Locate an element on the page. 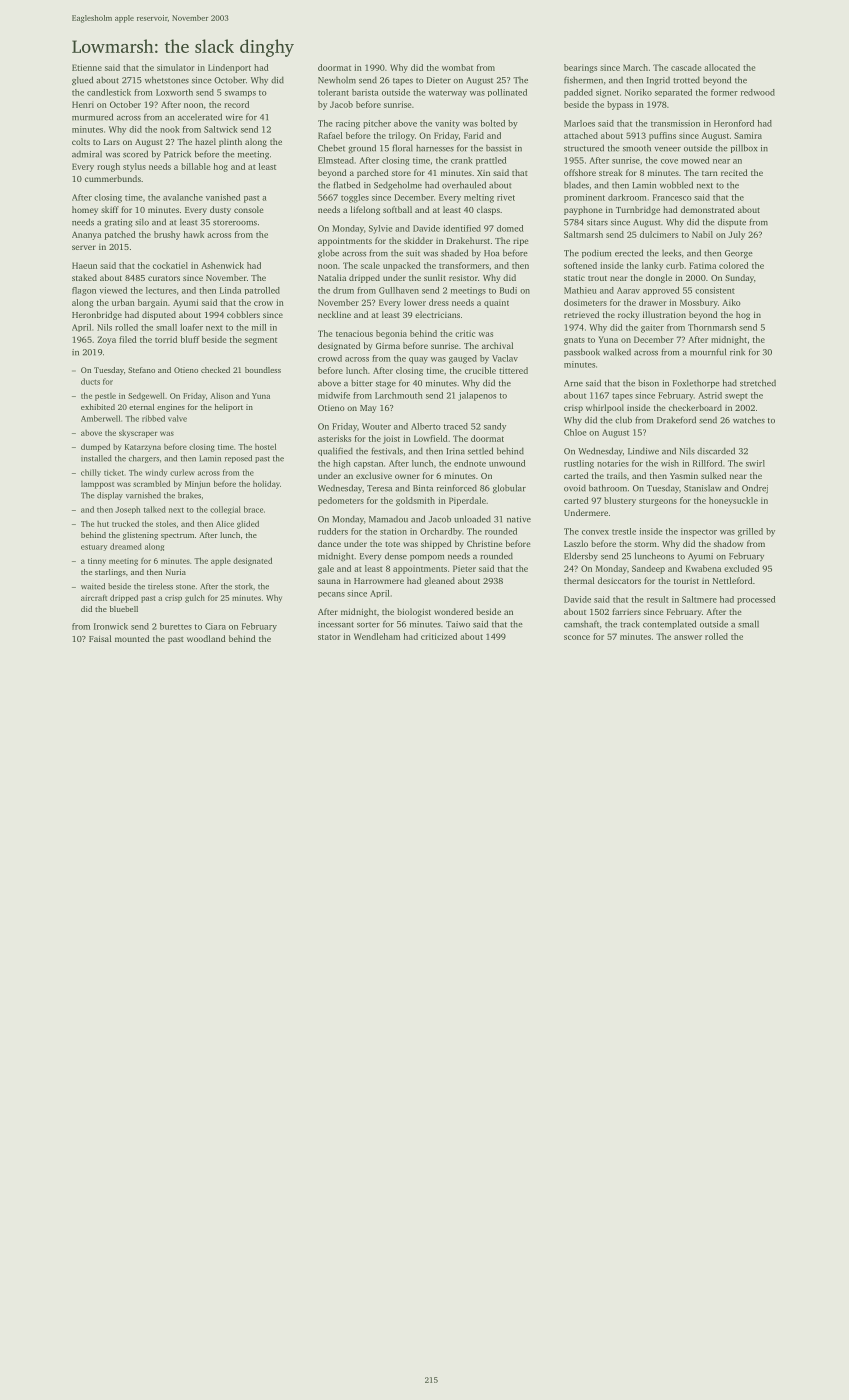  wombat is located at coordinates (457, 67).
